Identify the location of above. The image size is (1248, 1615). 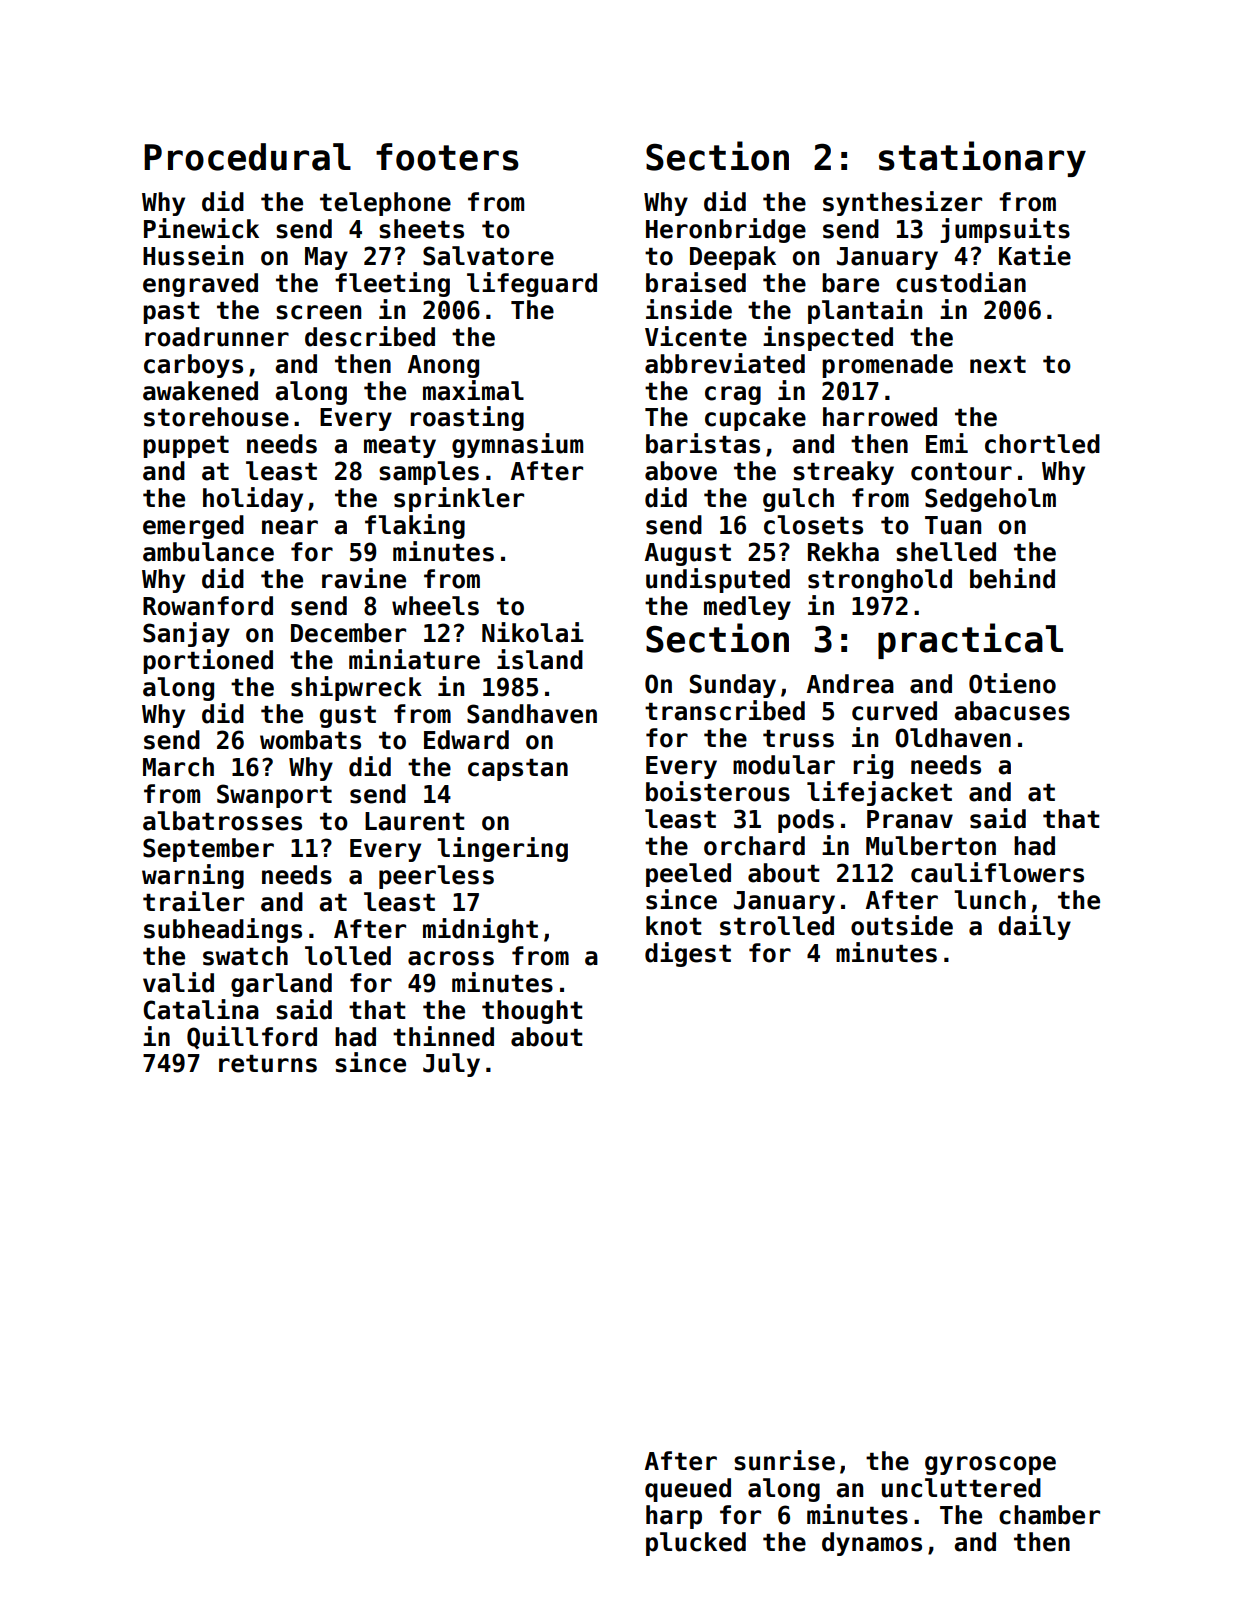
(681, 471).
